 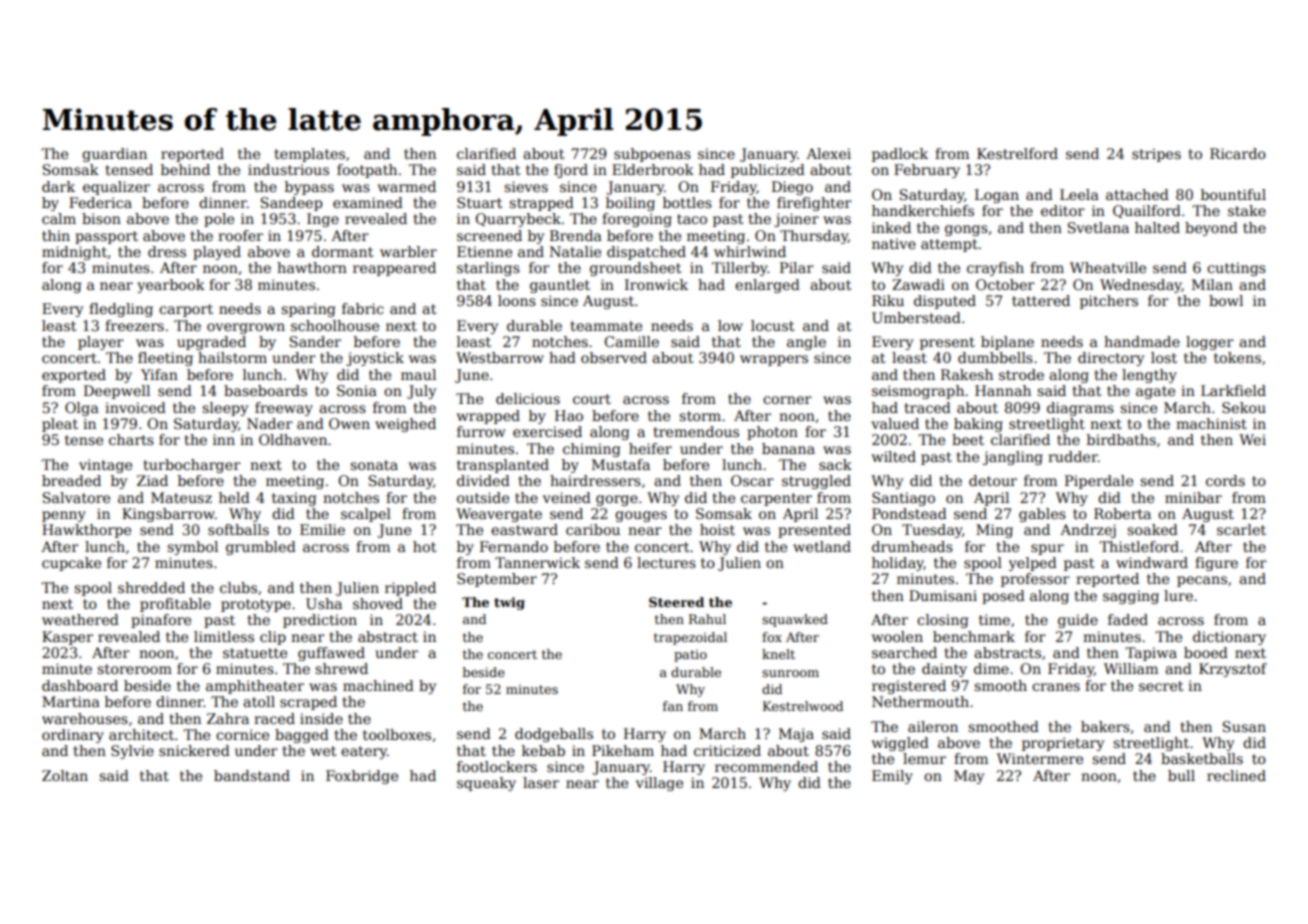 What do you see at coordinates (1211, 229) in the screenshot?
I see `beyond` at bounding box center [1211, 229].
